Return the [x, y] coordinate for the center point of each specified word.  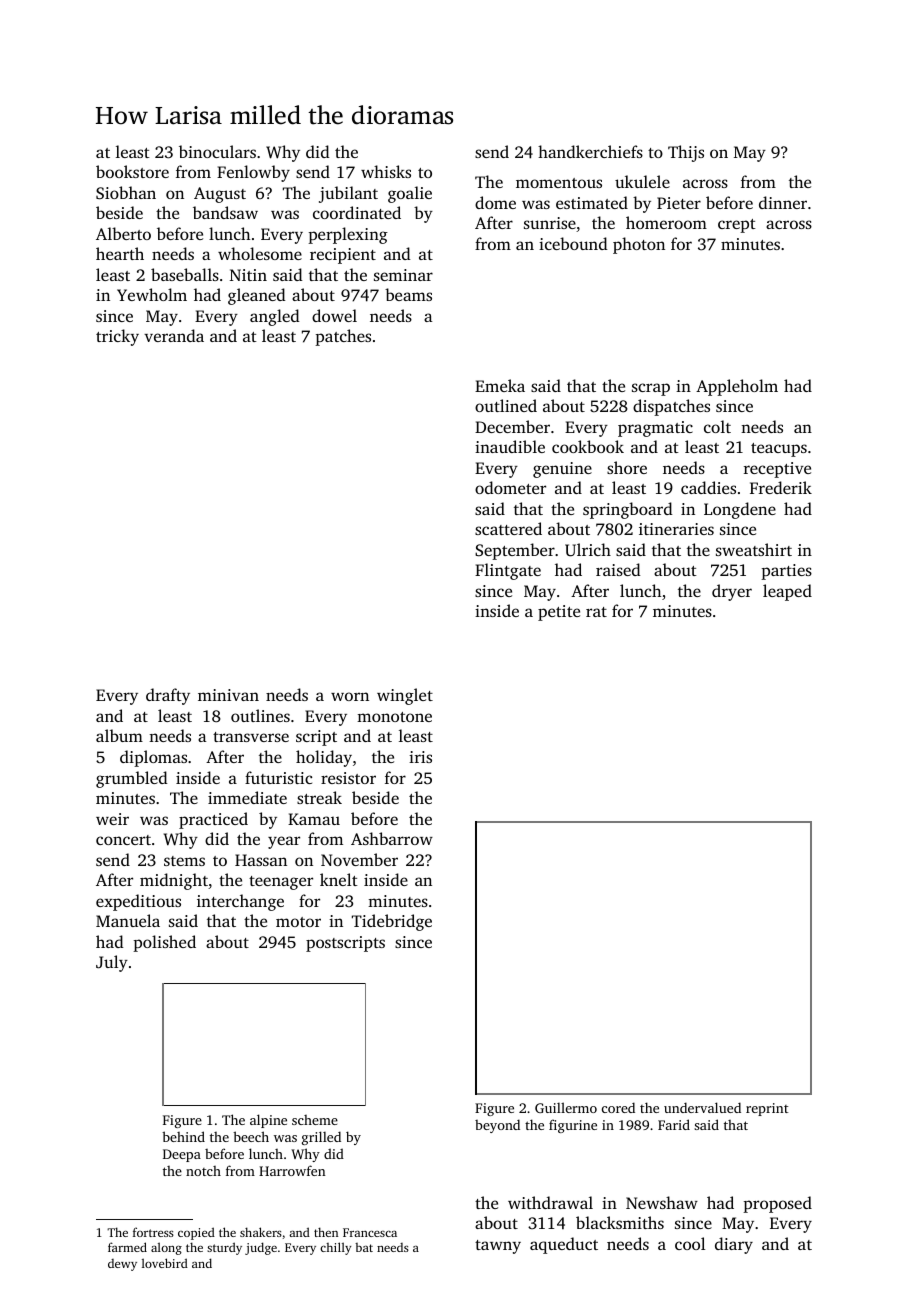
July [112, 963]
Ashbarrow [392, 838]
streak [319, 797]
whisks [386, 171]
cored [618, 1107]
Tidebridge [392, 922]
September [515, 551]
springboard [628, 510]
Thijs [686, 153]
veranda [174, 335]
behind [183, 1136]
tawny [498, 1247]
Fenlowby [253, 173]
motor [298, 922]
